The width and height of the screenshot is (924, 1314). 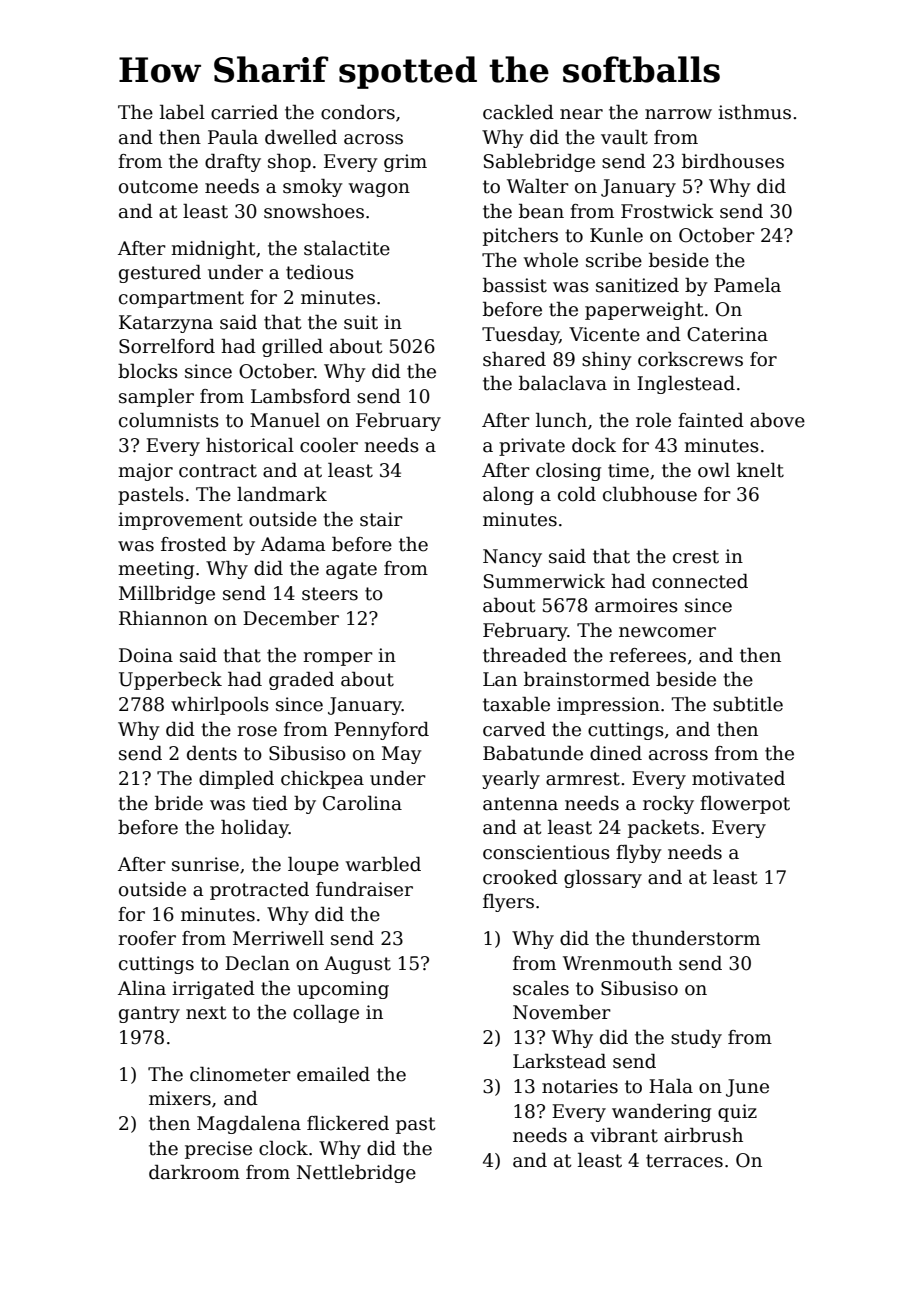 What do you see at coordinates (607, 361) in the screenshot?
I see `shiny` at bounding box center [607, 361].
